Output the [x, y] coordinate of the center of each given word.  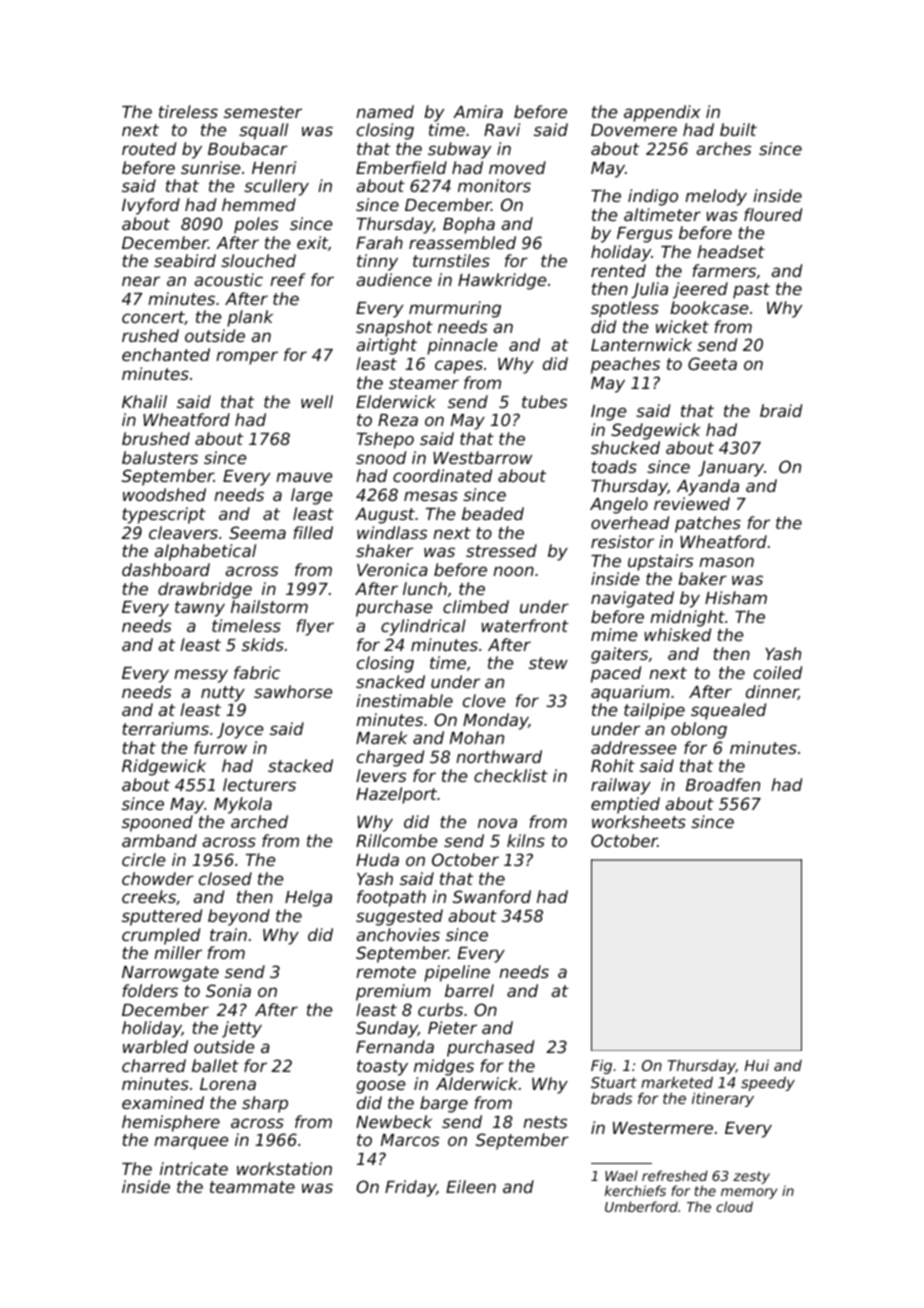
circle [144, 859]
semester [263, 112]
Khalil [144, 401]
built [738, 129]
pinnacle [462, 346]
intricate [194, 1168]
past [751, 291]
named [385, 111]
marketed [677, 1082]
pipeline [457, 973]
